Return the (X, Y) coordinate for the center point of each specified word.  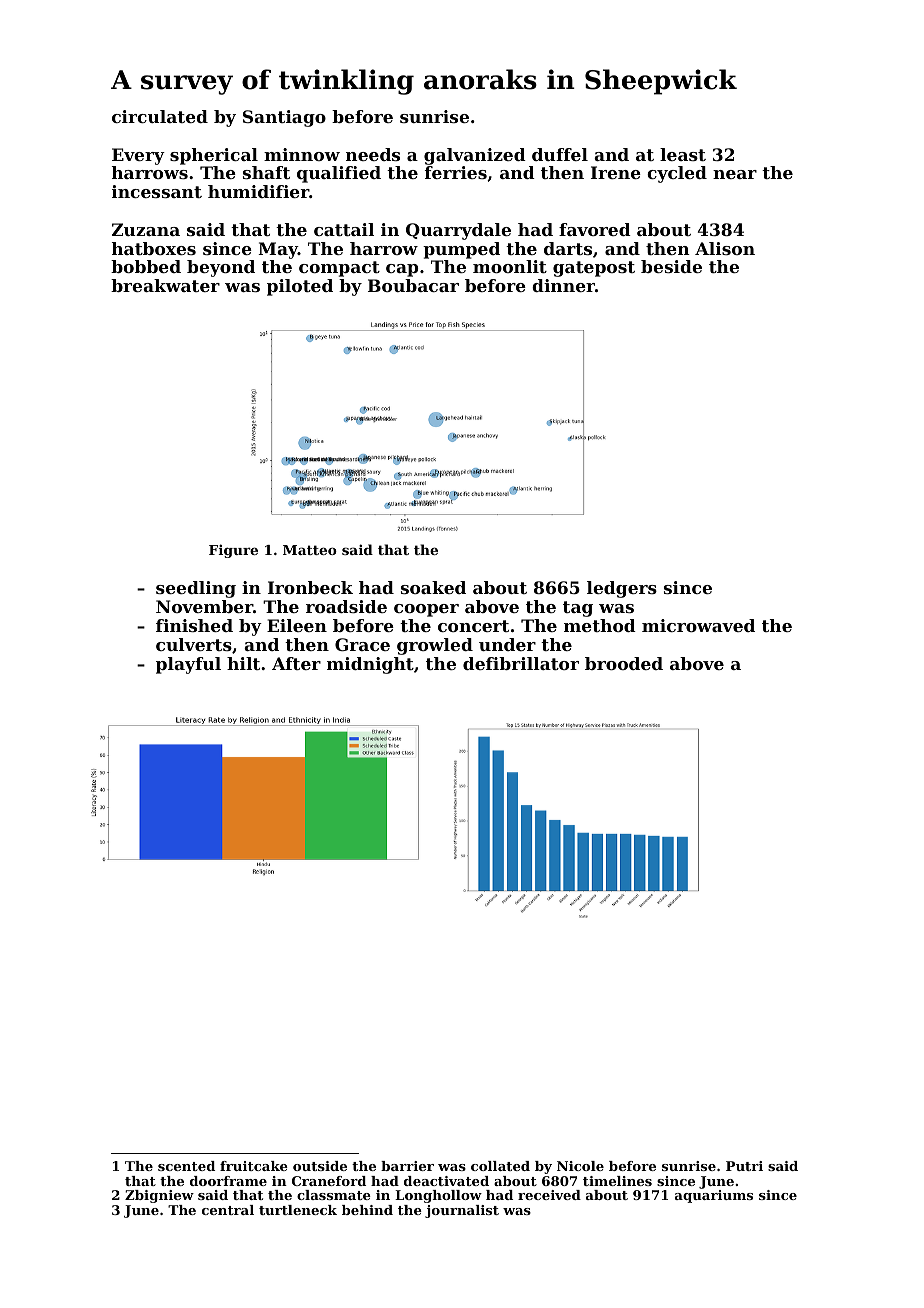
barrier (407, 1166)
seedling (196, 589)
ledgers (622, 589)
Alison (725, 248)
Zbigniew (159, 1196)
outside (320, 1166)
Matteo (310, 550)
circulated (160, 116)
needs (373, 154)
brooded (624, 663)
